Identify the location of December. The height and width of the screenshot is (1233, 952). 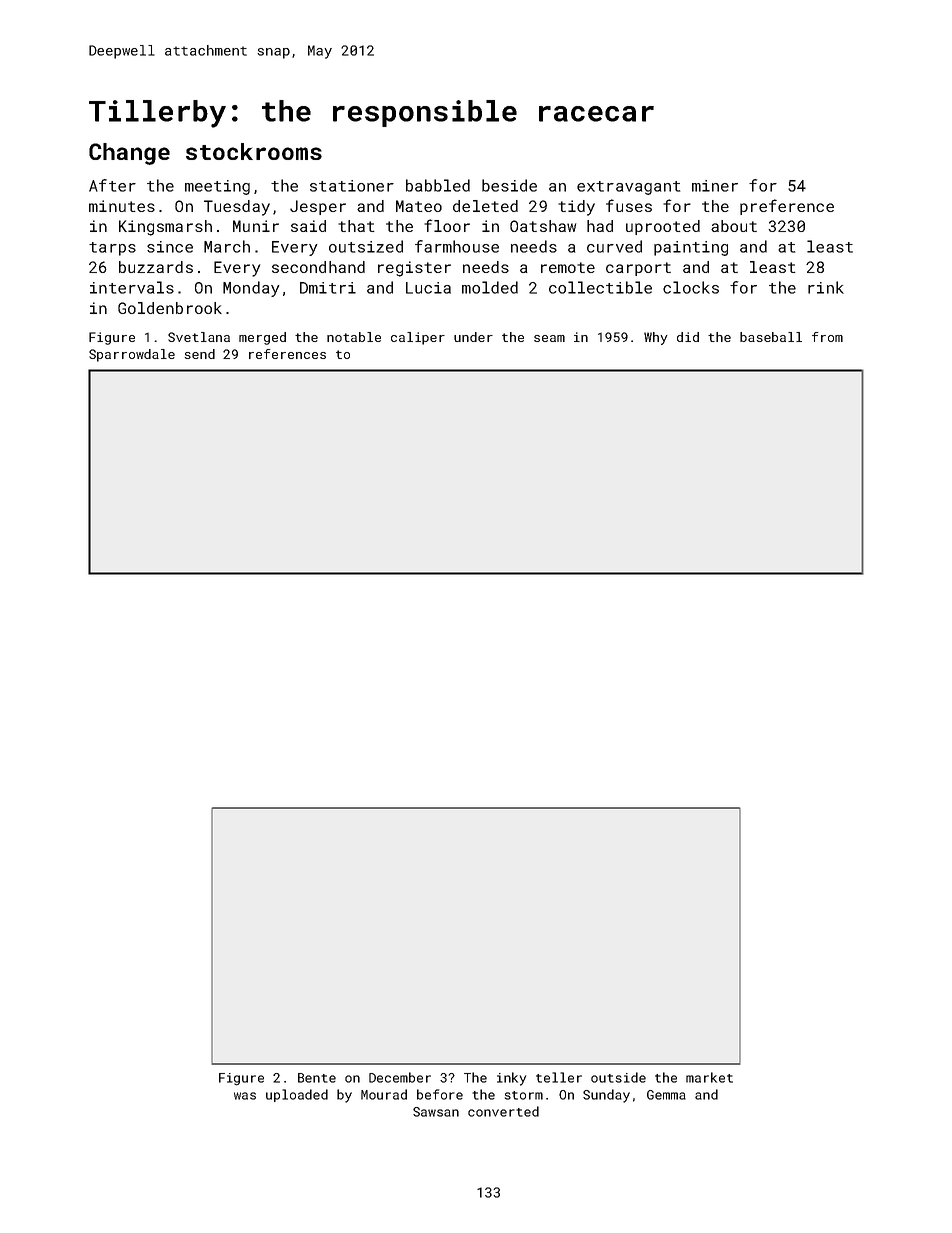
(400, 1077).
